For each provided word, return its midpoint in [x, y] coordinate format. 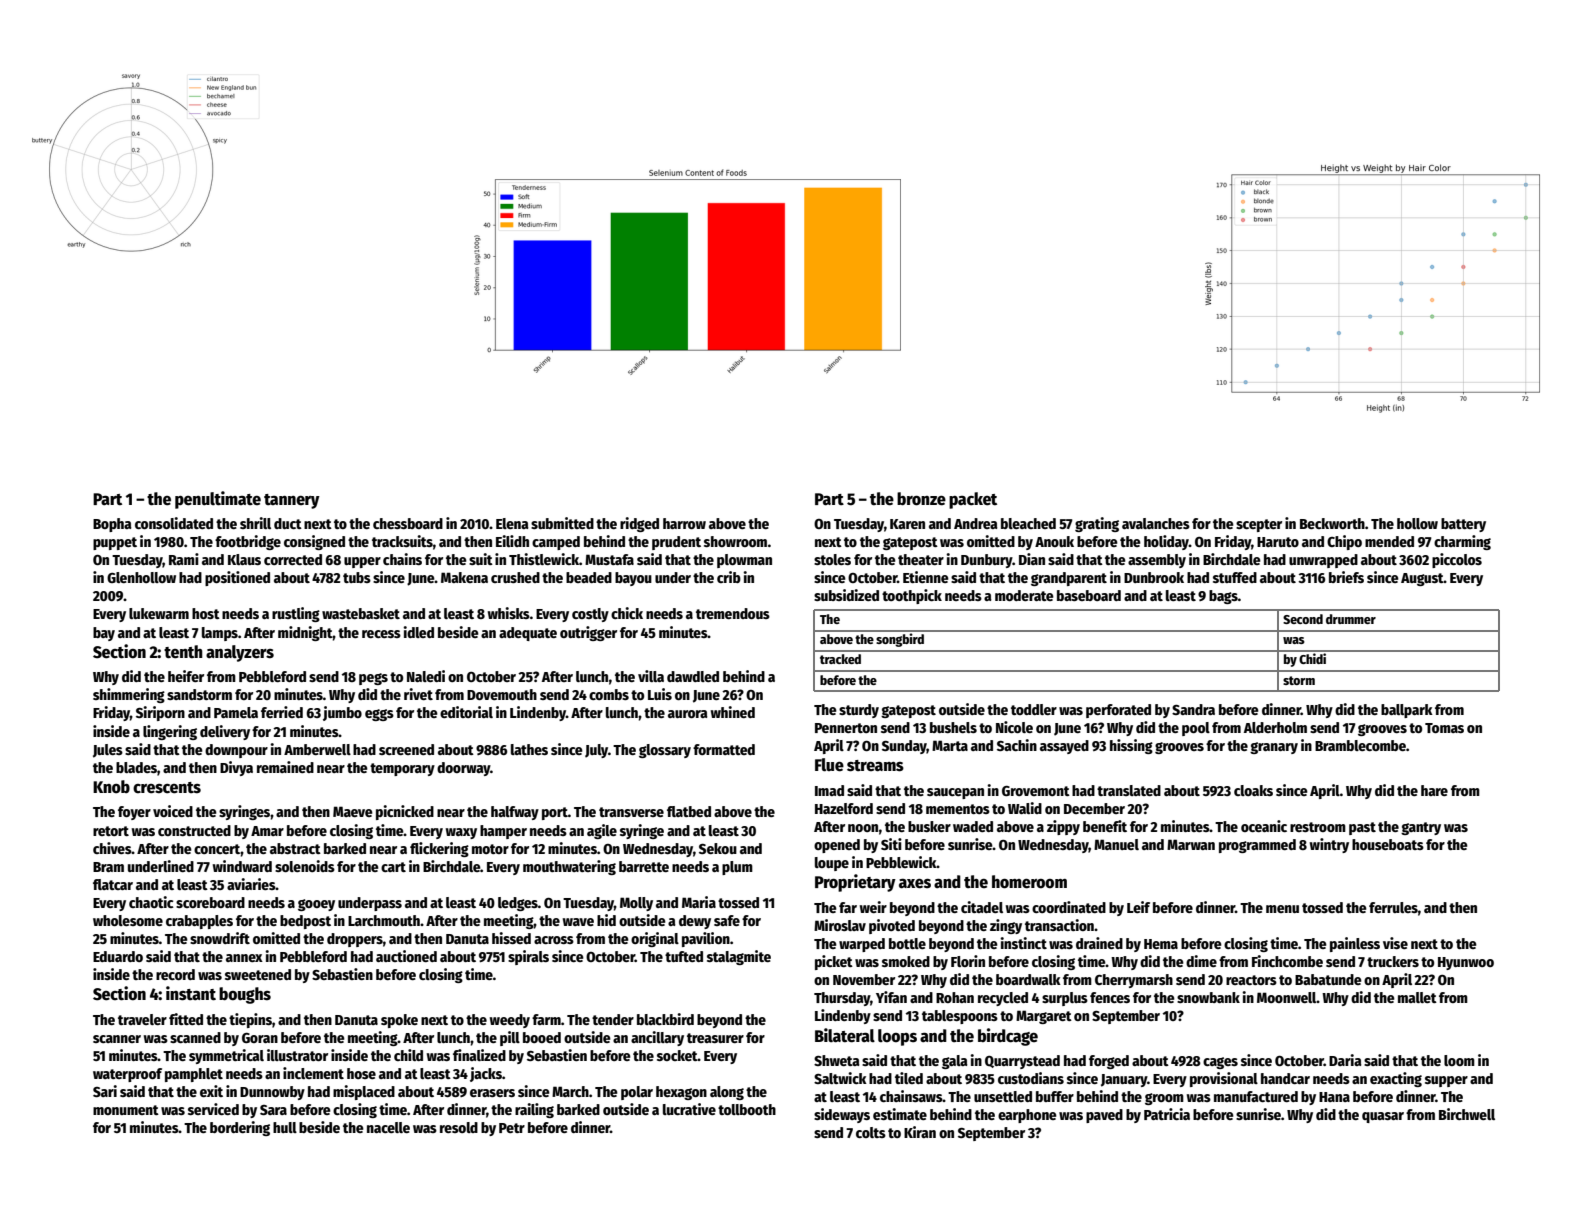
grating [1097, 524]
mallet [1417, 997]
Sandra [1193, 709]
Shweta [837, 1060]
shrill [255, 523]
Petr [512, 1128]
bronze [921, 499]
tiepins [250, 1020]
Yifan [891, 997]
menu [1282, 909]
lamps [220, 634]
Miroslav [840, 925]
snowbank [1208, 997]
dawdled [693, 676]
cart [393, 867]
